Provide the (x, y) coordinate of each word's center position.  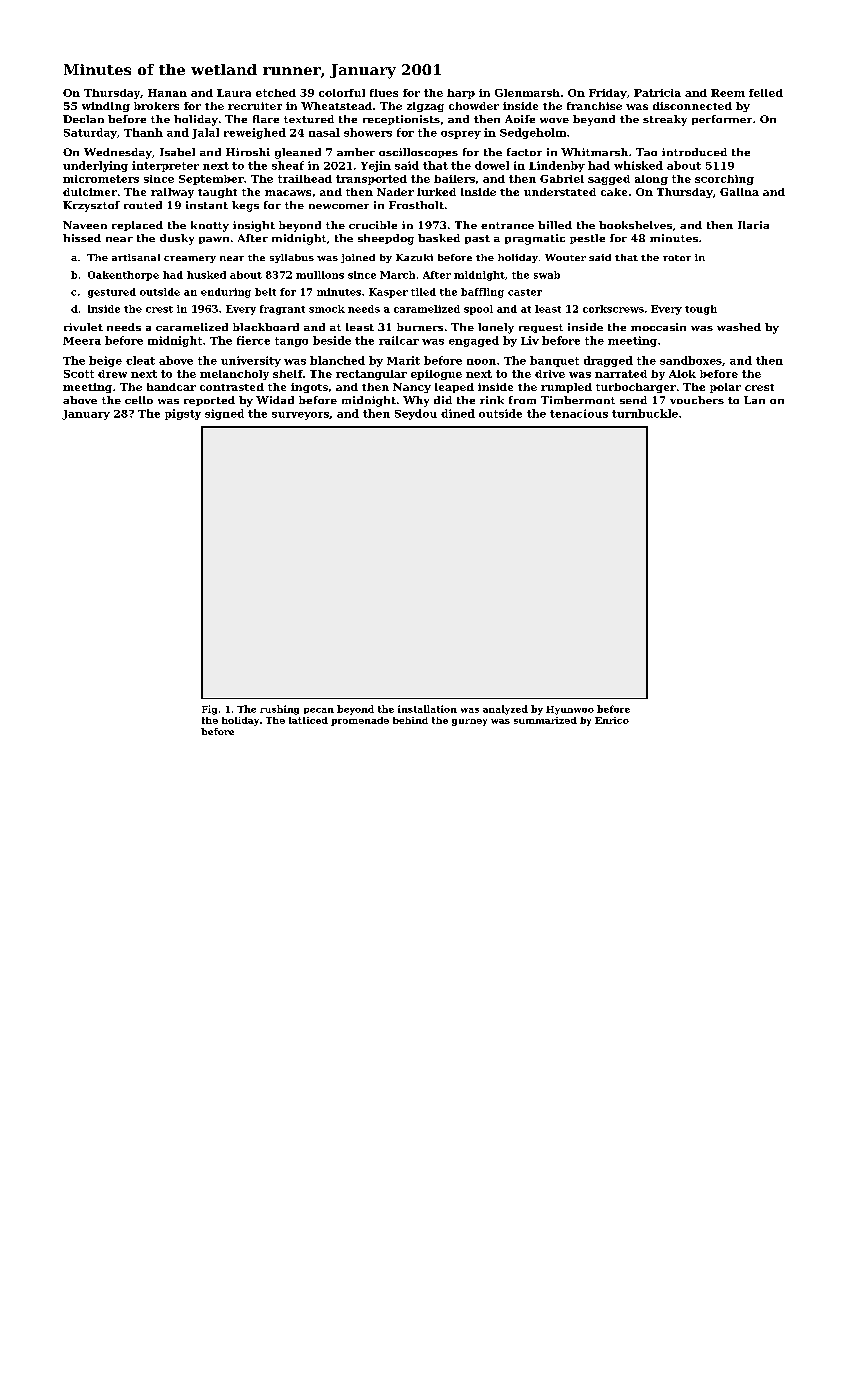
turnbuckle (645, 413)
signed (224, 414)
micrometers (101, 179)
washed (739, 327)
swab (547, 275)
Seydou (416, 414)
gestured (112, 293)
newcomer (339, 206)
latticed (308, 720)
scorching (724, 180)
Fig (209, 710)
